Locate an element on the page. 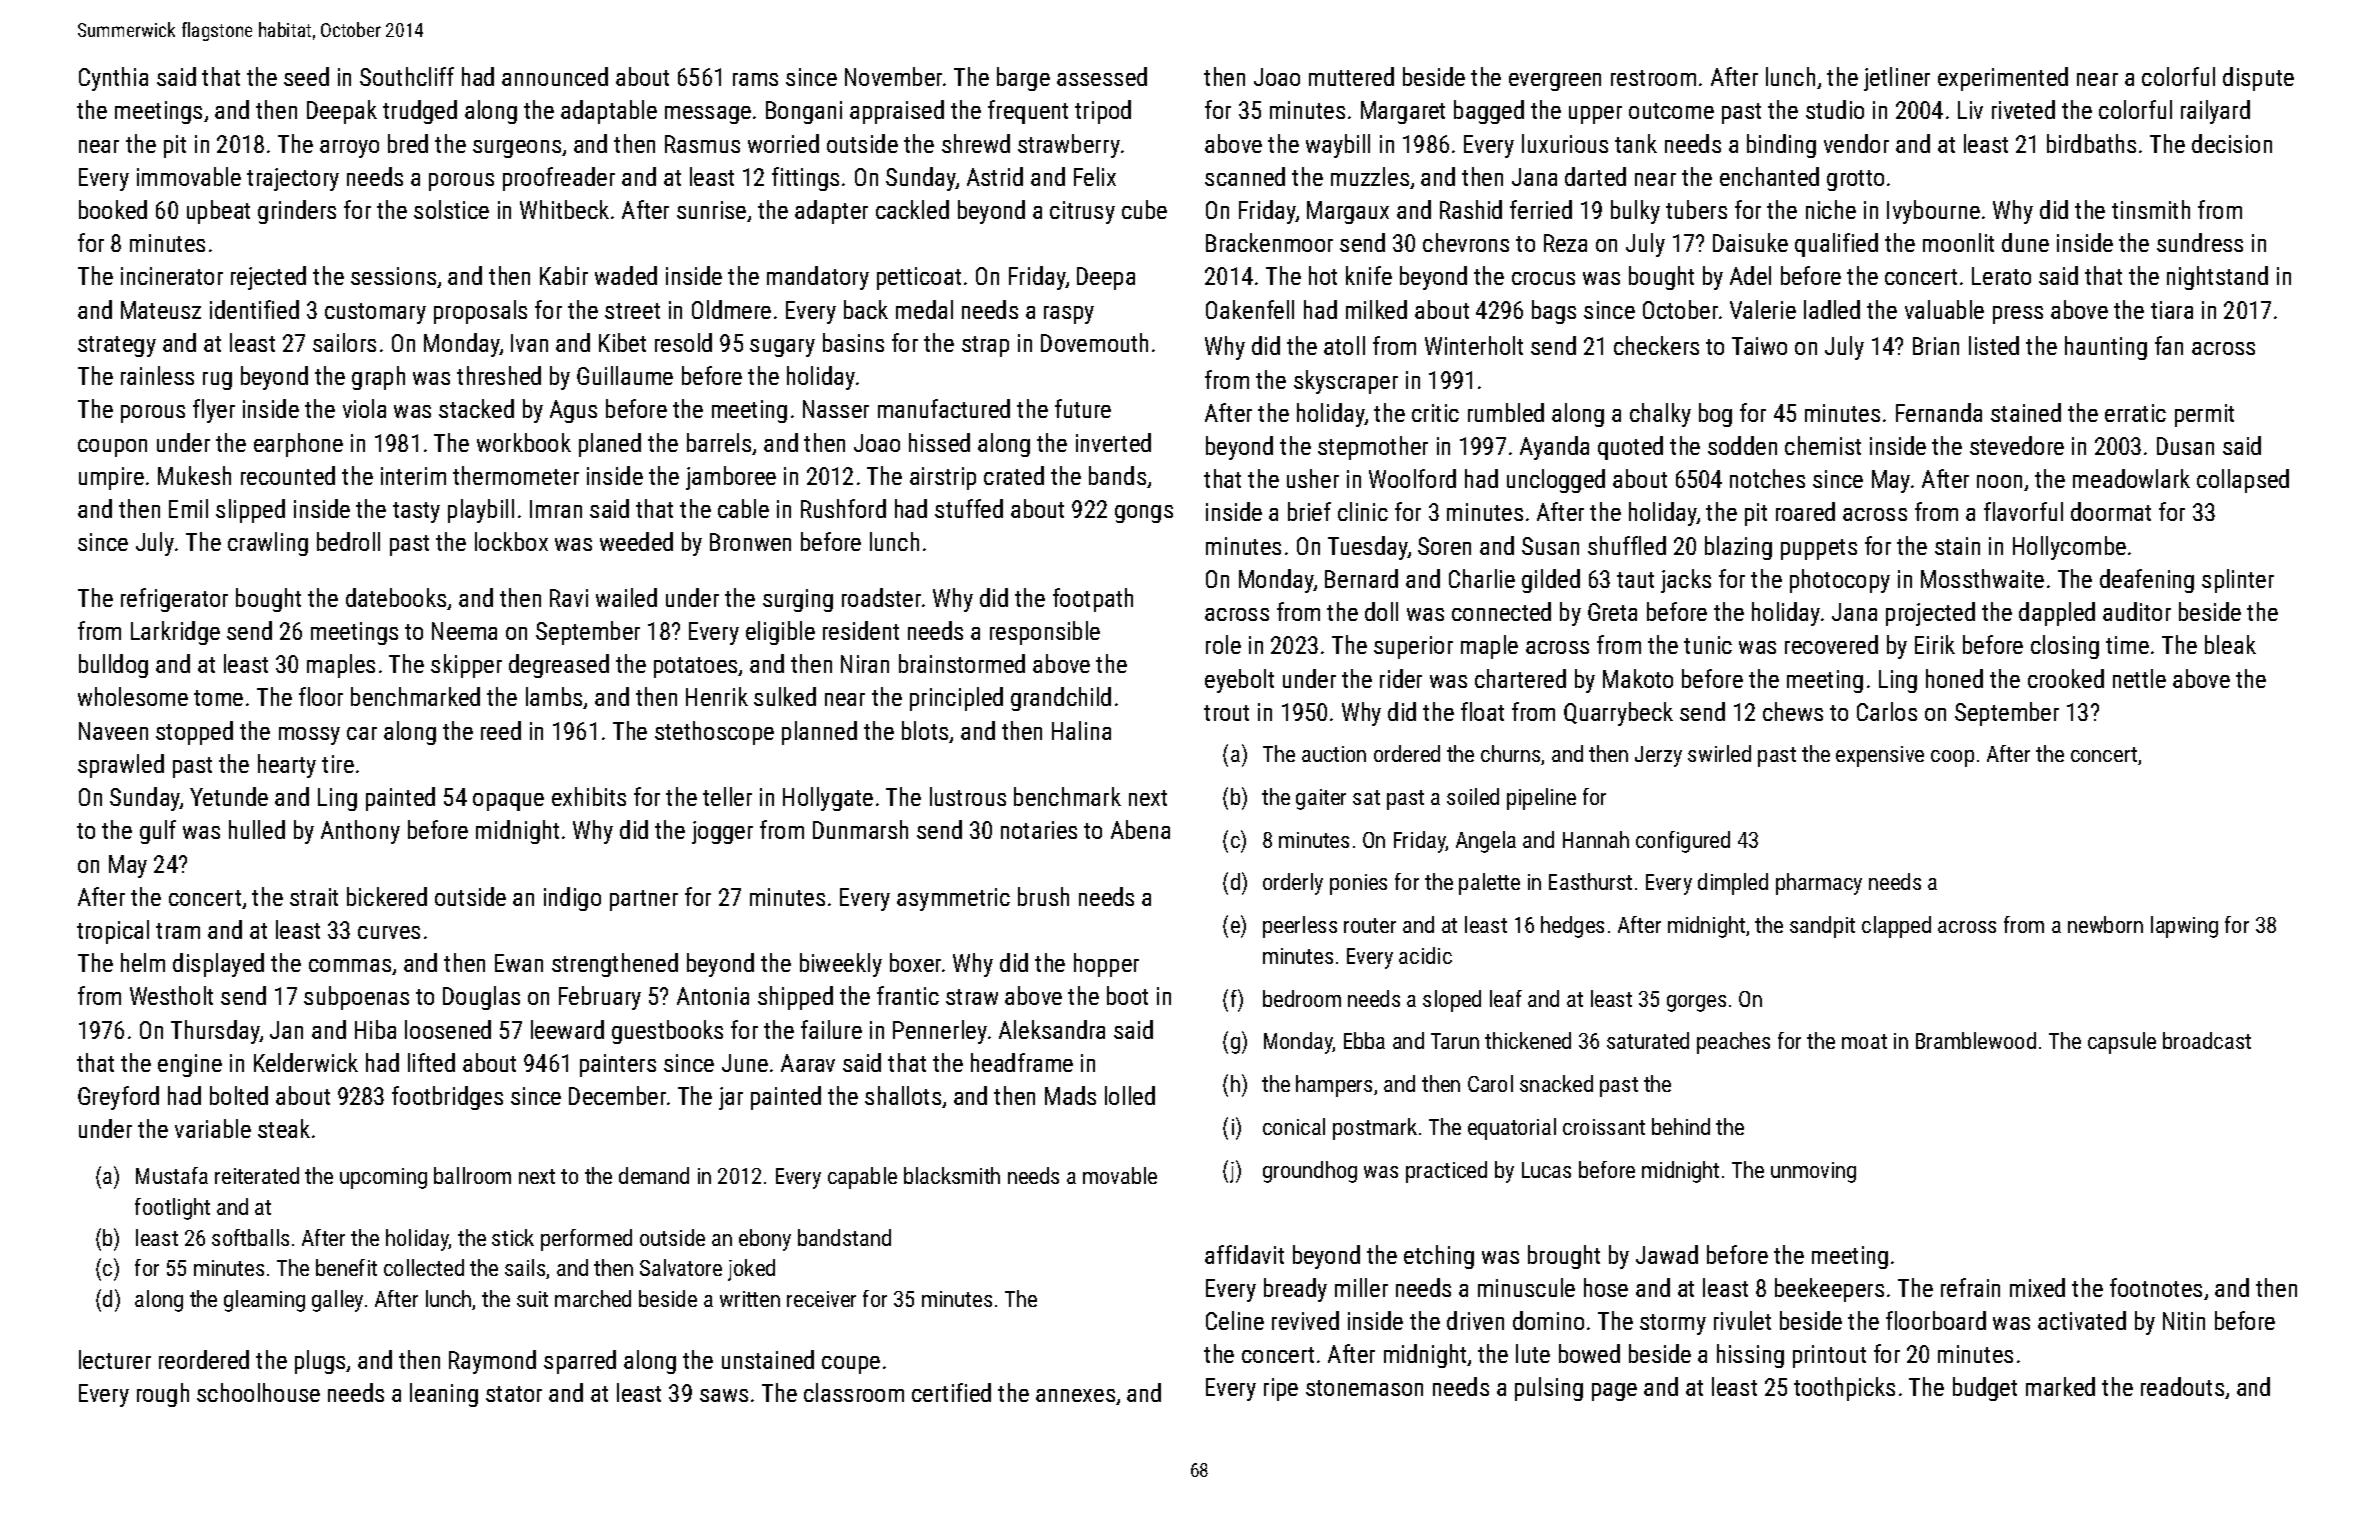  doormat is located at coordinates (2111, 511).
